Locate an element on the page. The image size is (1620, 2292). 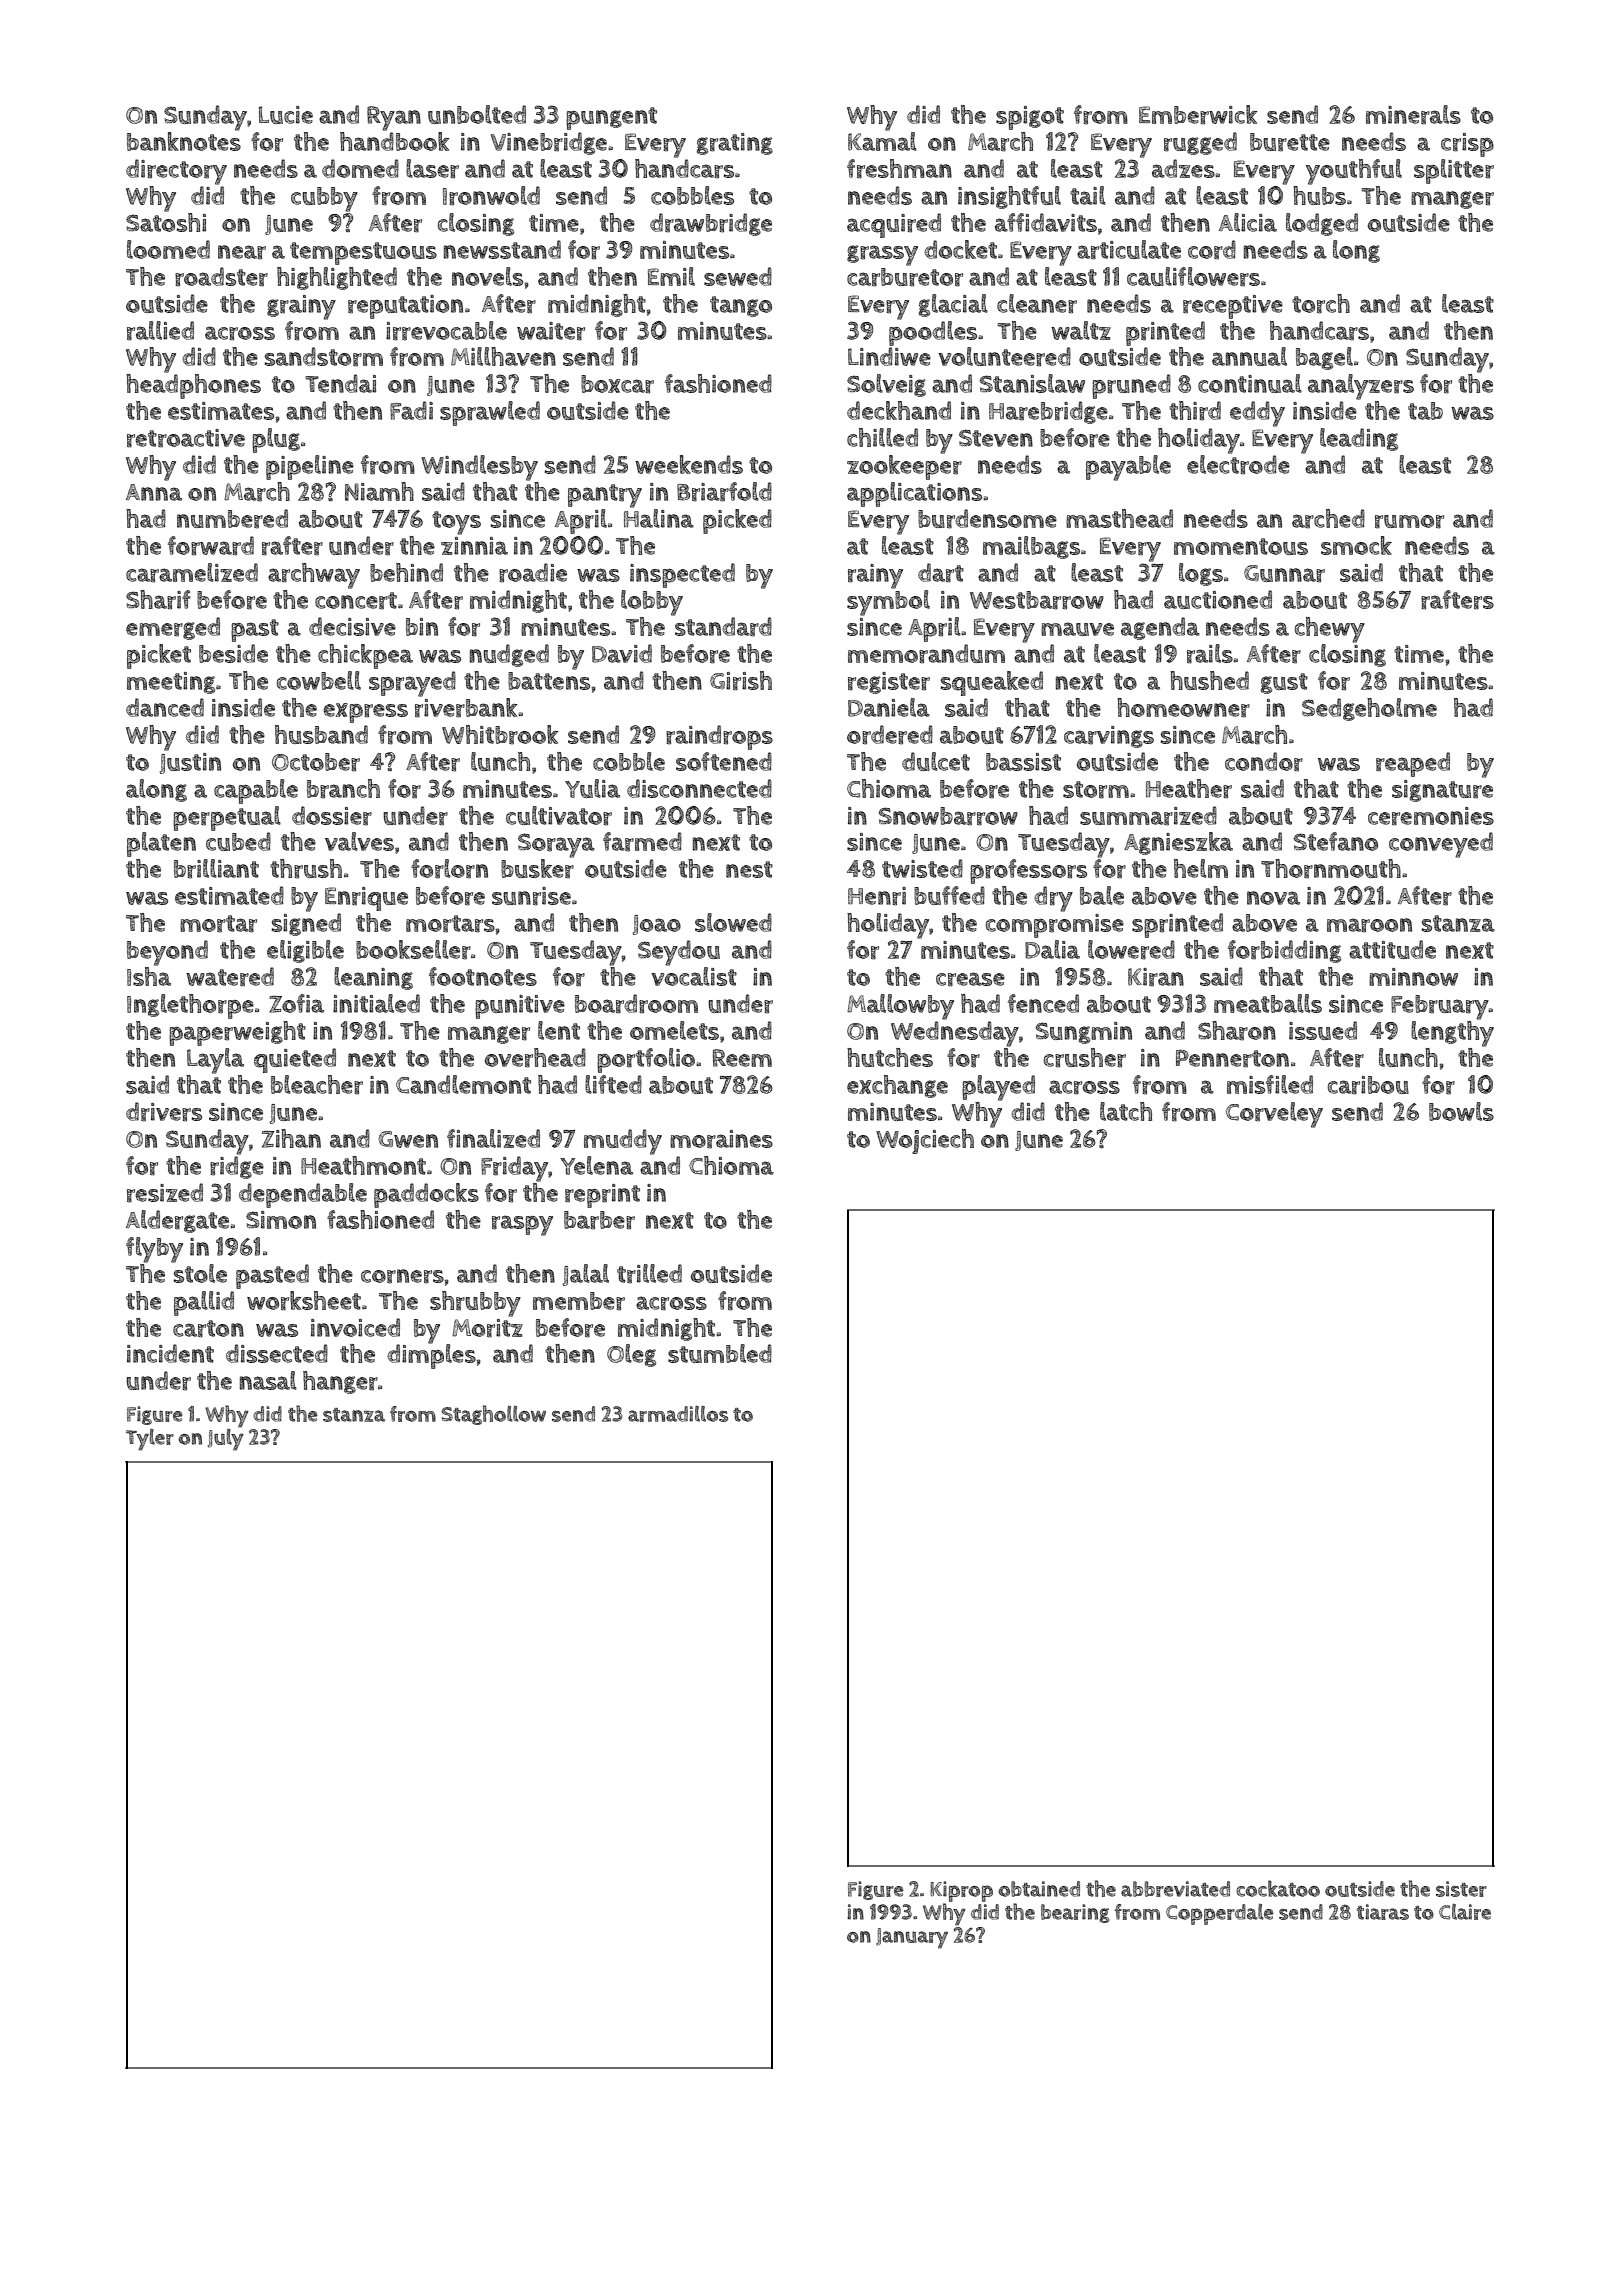
minerals is located at coordinates (1413, 115).
